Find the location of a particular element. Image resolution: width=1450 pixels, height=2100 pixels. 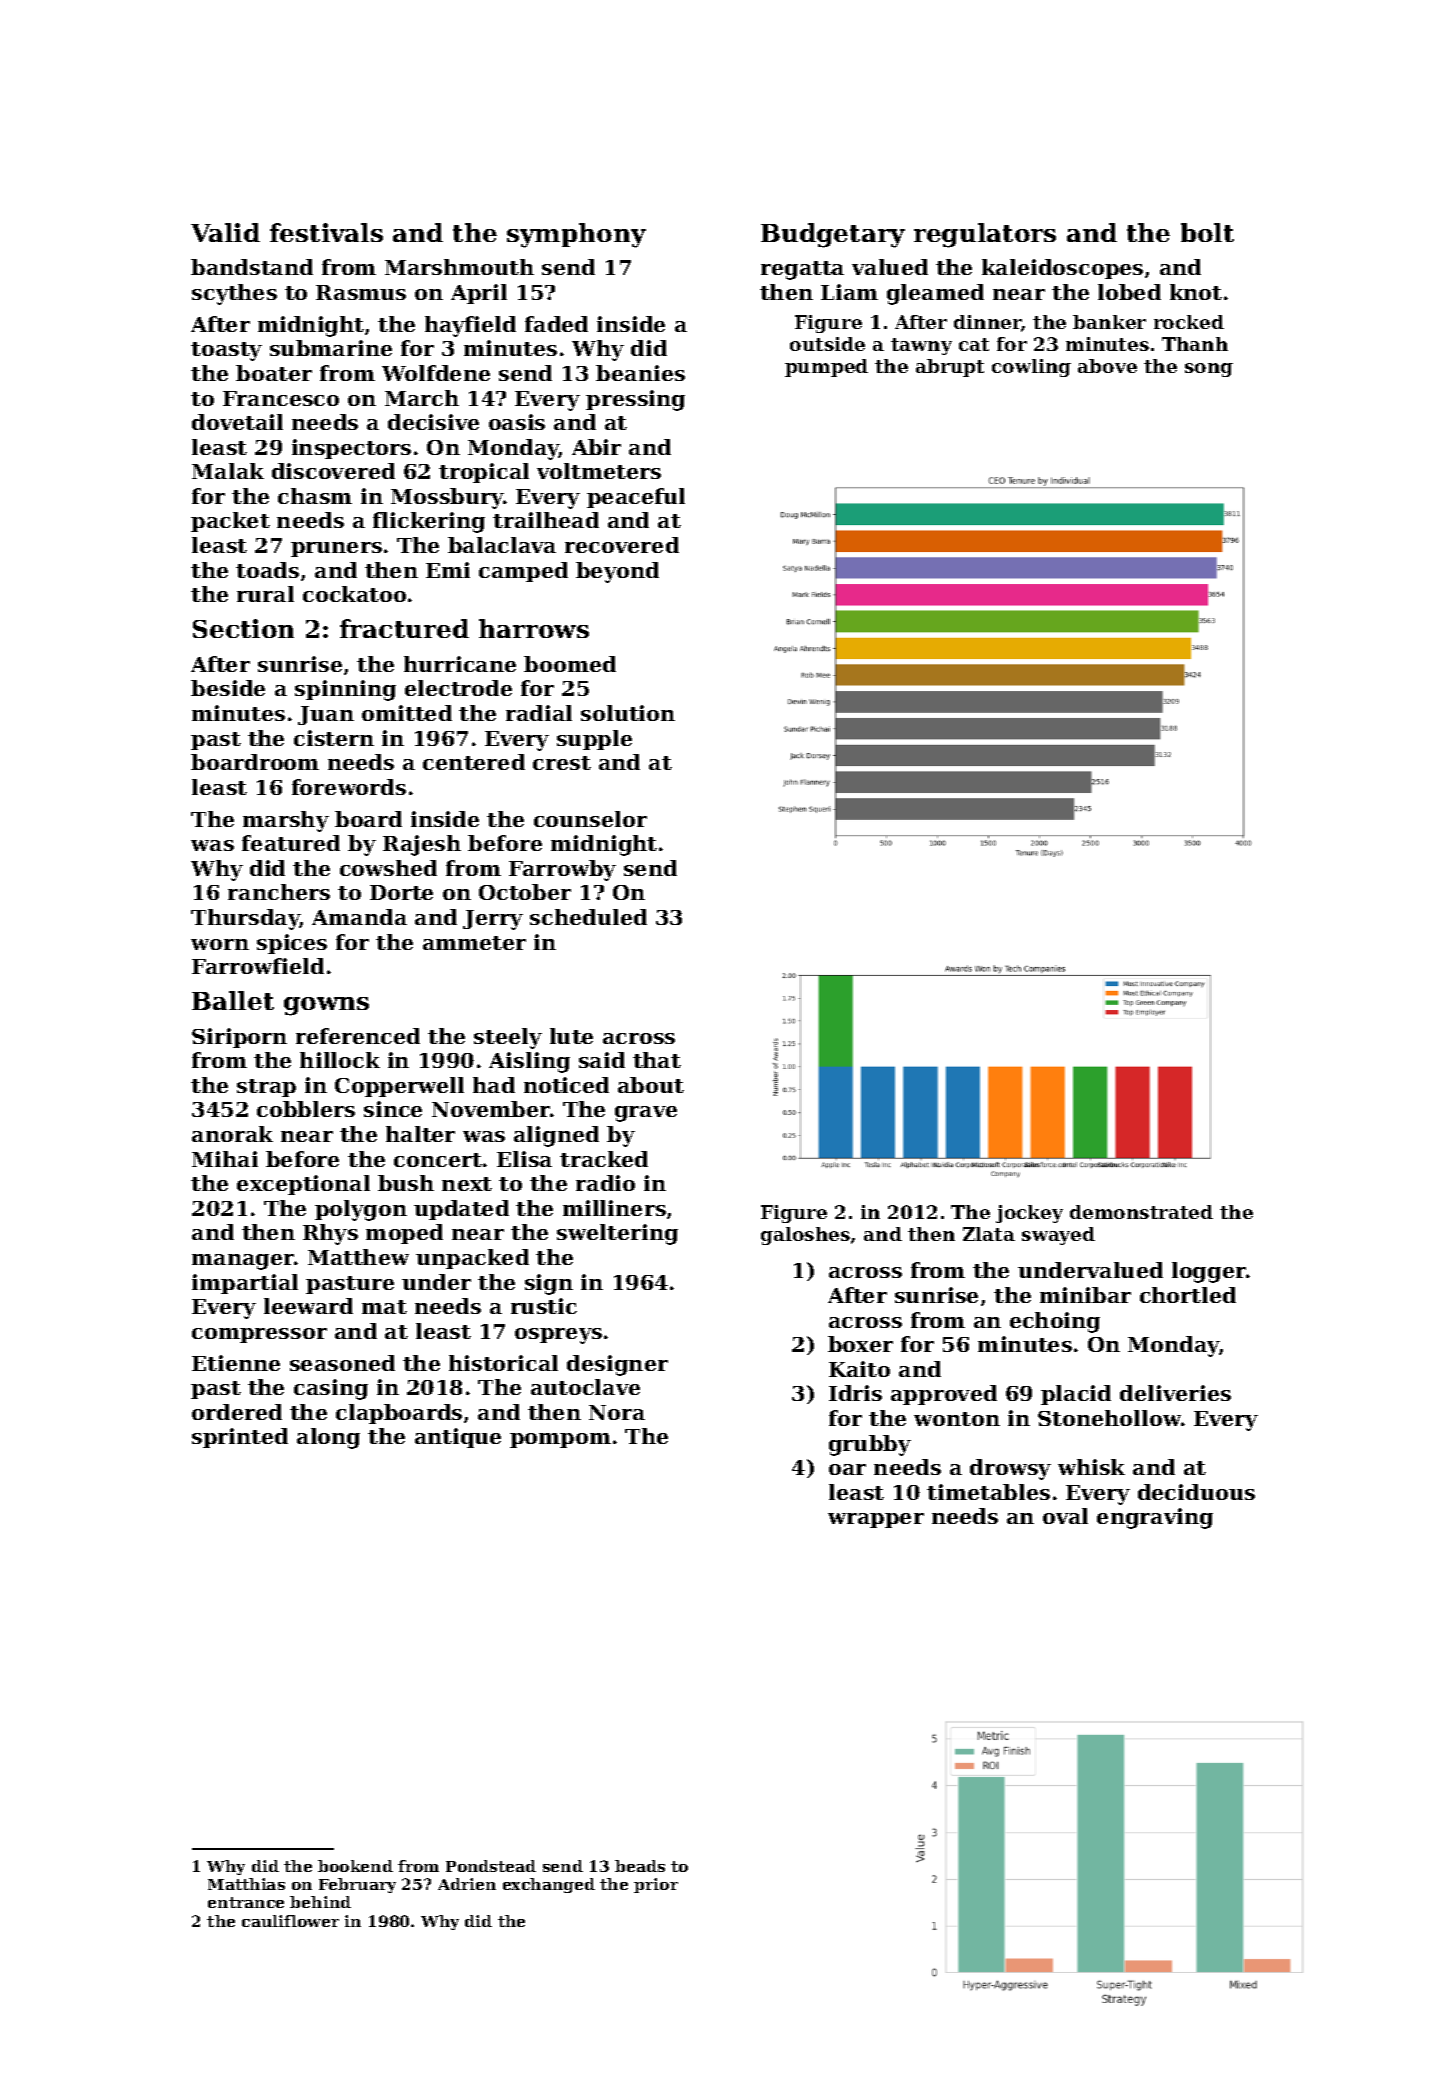

wrapper is located at coordinates (876, 1520).
